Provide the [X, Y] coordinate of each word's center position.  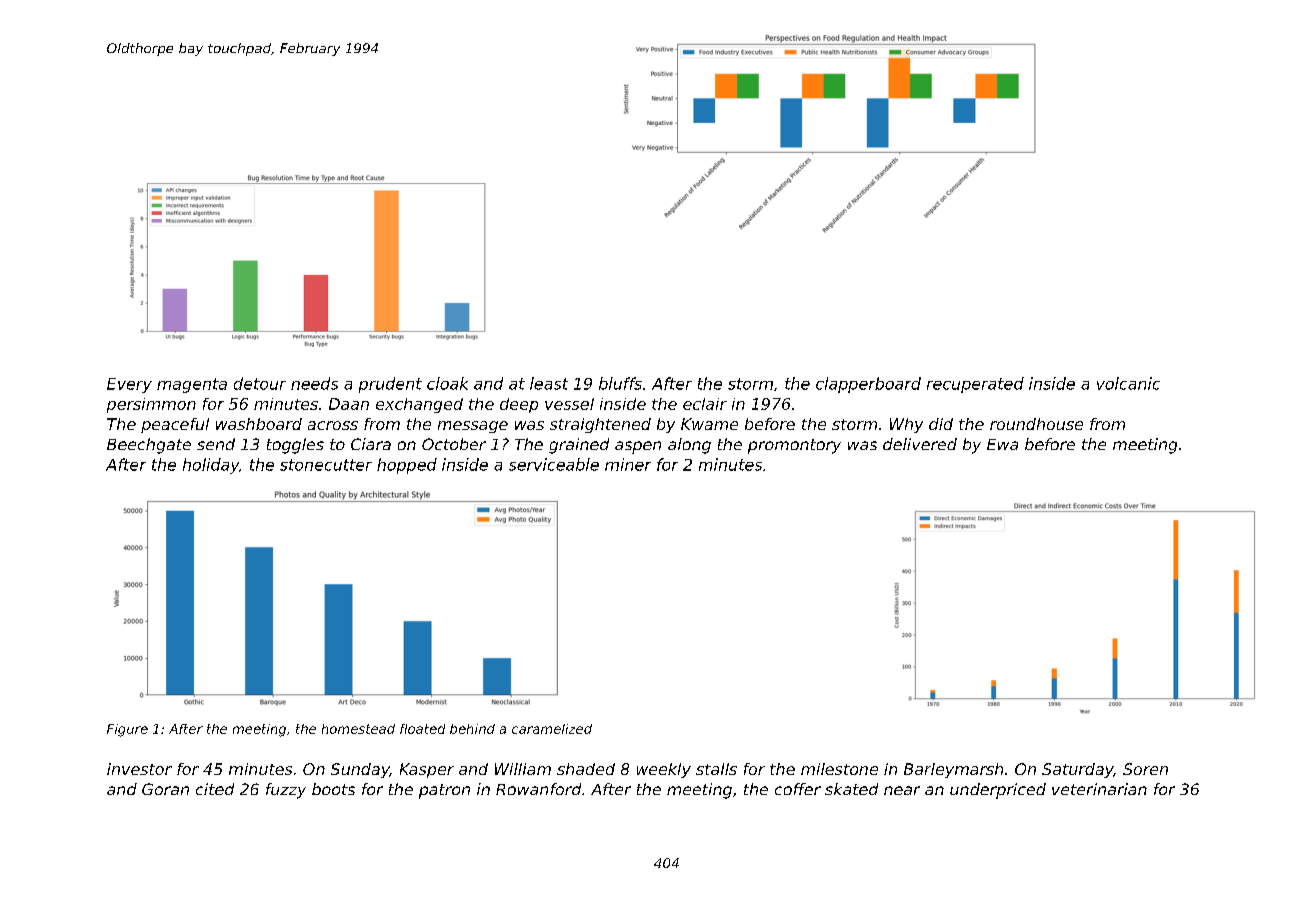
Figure [127, 730]
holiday [211, 466]
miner [628, 464]
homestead [358, 729]
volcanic [1128, 383]
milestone [839, 769]
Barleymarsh [953, 770]
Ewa [1002, 444]
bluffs [620, 383]
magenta [192, 385]
